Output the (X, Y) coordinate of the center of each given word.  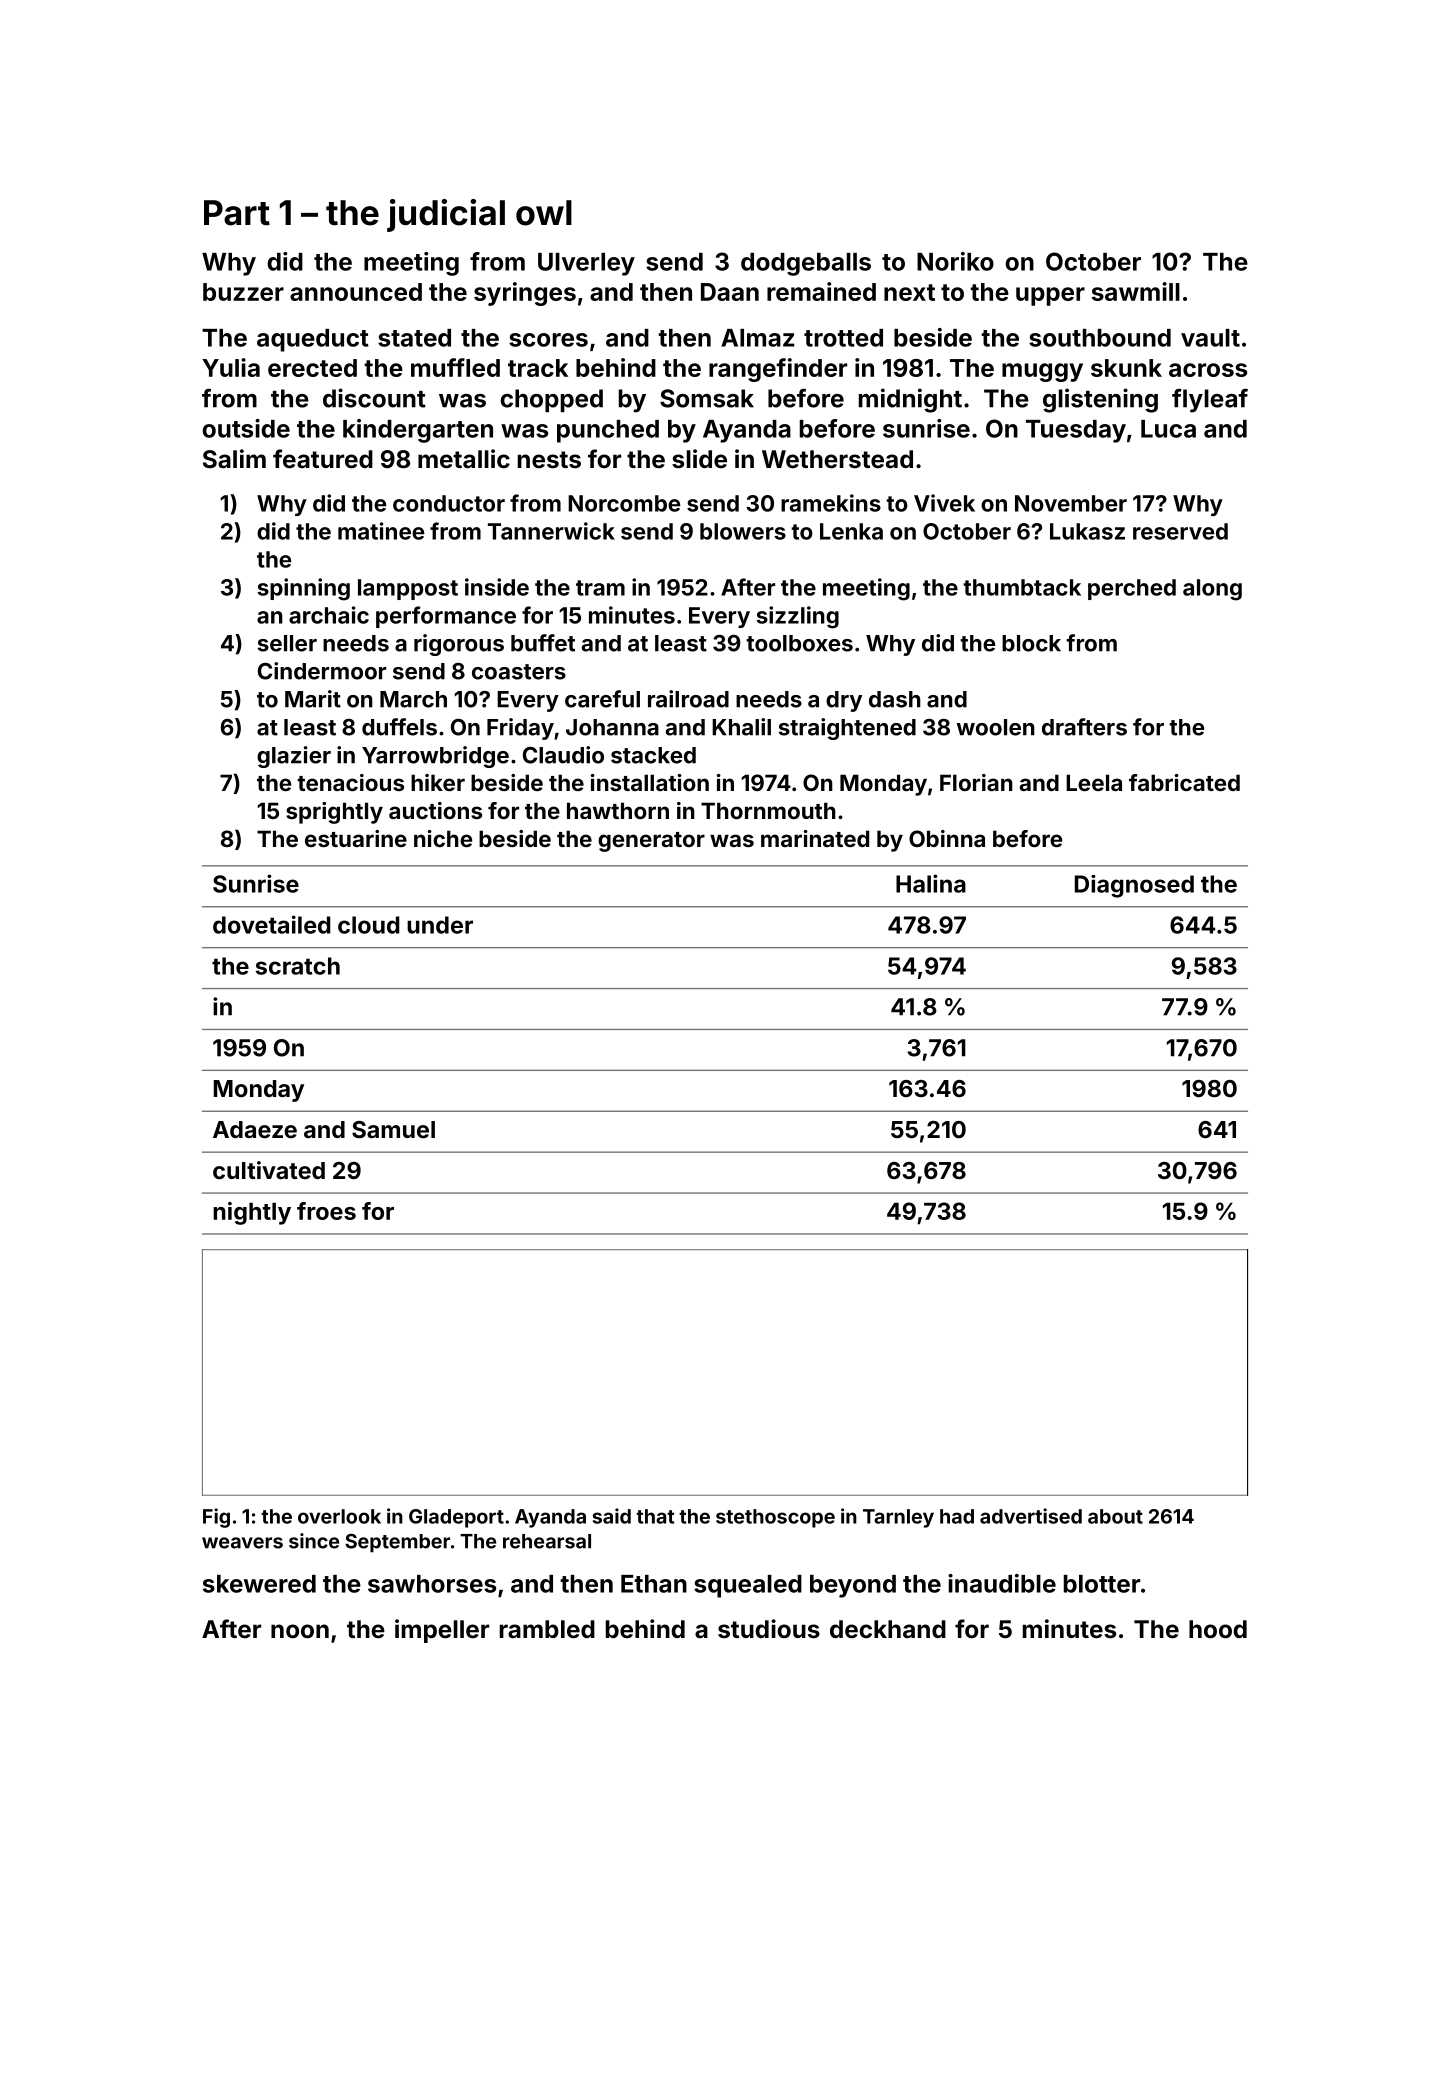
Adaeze (255, 1129)
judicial (446, 215)
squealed (748, 1586)
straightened (847, 729)
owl (544, 213)
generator (651, 842)
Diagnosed (1134, 886)
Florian (976, 782)
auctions (435, 810)
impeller (442, 1631)
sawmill (1136, 291)
